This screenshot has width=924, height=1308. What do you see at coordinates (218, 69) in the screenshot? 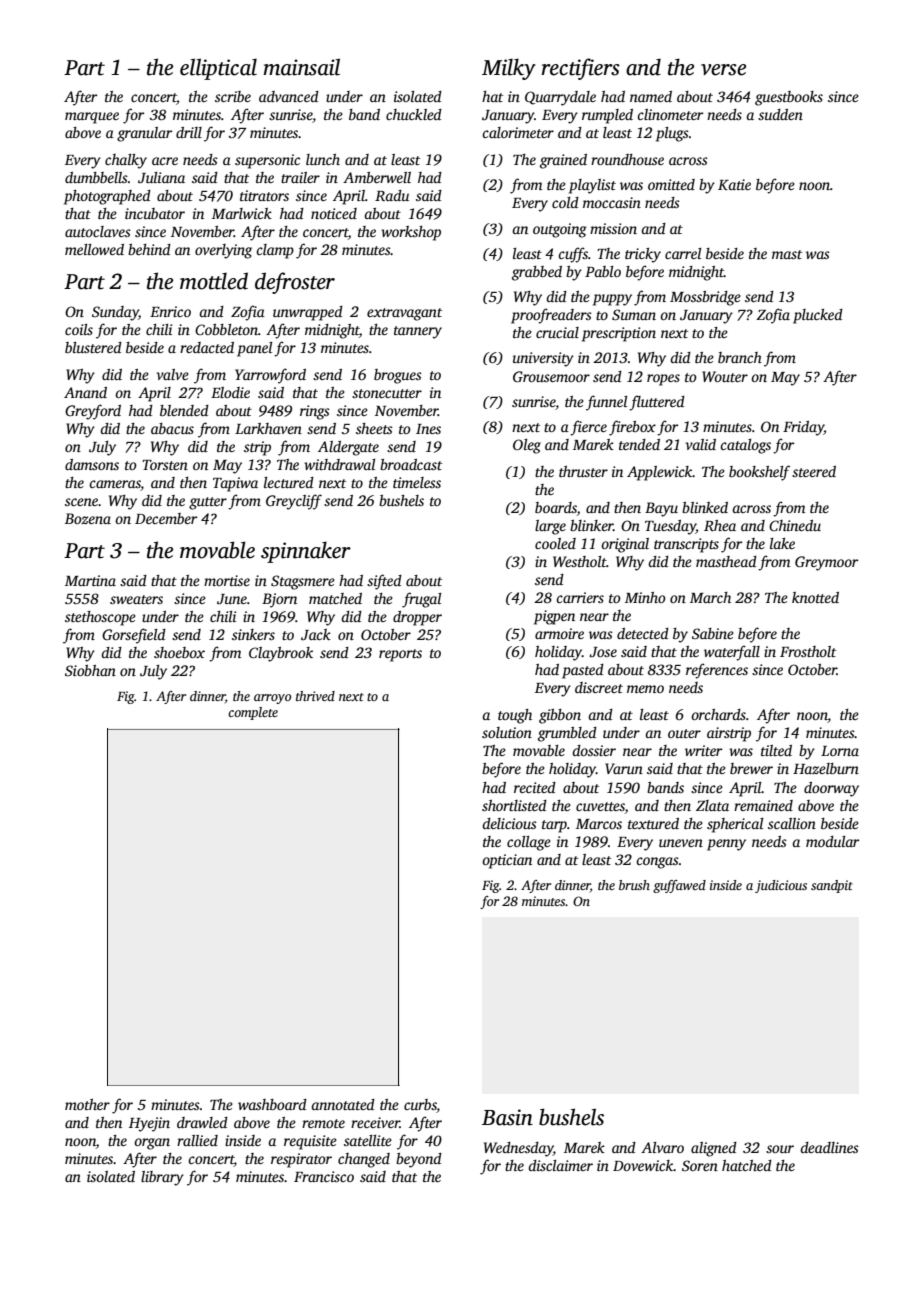
I see `elliptical` at bounding box center [218, 69].
